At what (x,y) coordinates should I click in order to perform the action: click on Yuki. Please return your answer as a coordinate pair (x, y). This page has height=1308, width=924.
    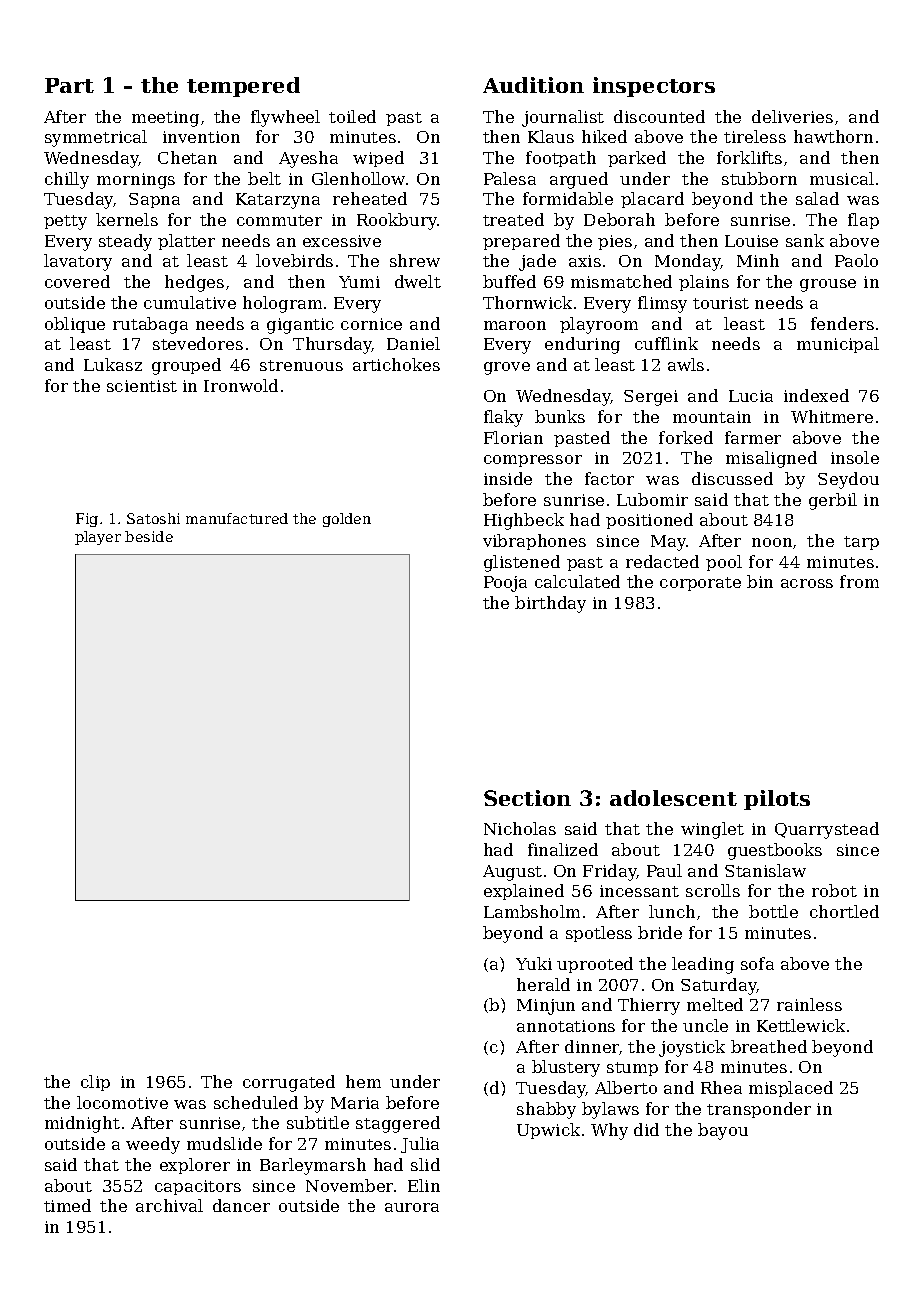
    Looking at the image, I should click on (534, 963).
